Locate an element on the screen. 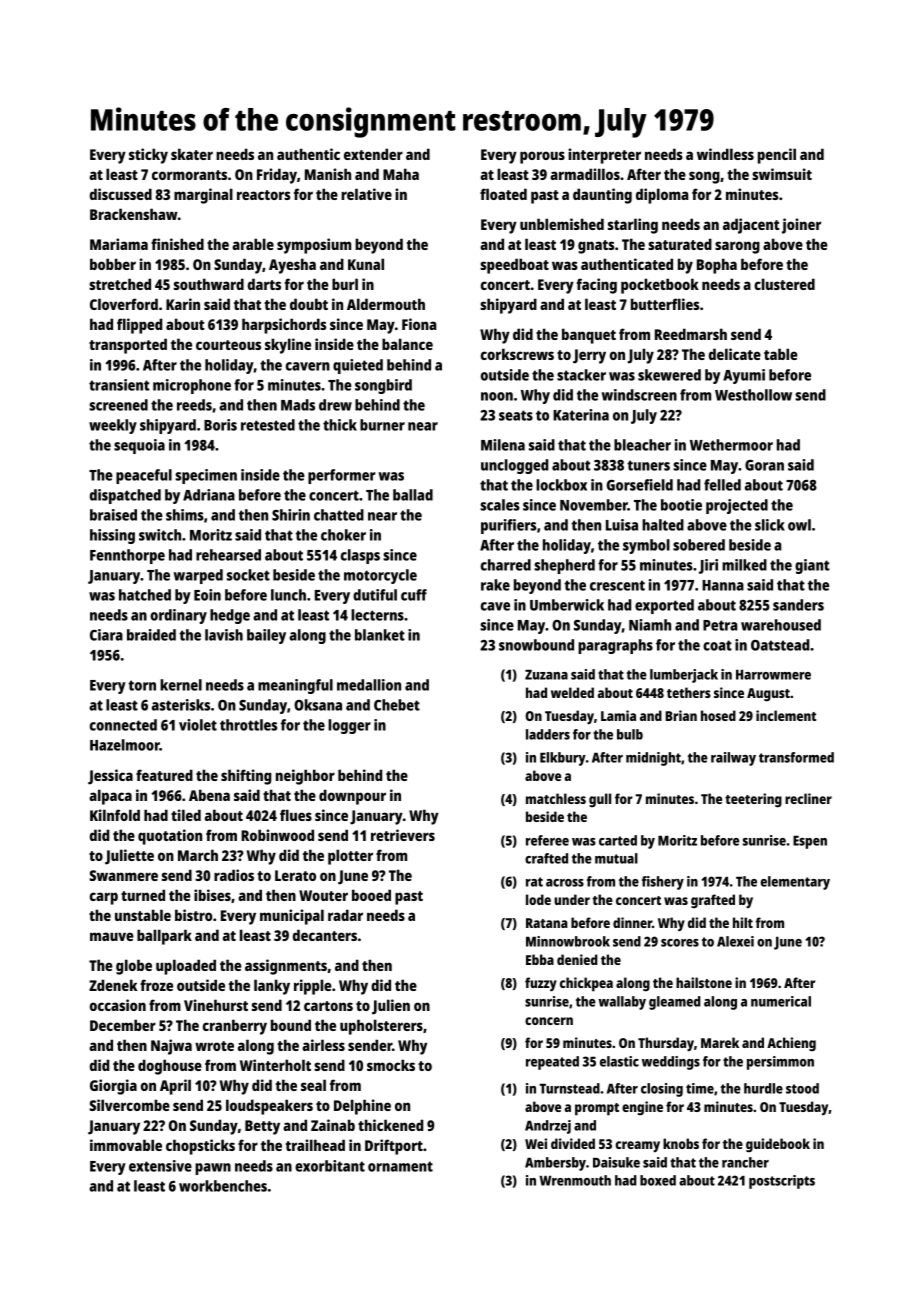 Image resolution: width=924 pixels, height=1314 pixels. sticky is located at coordinates (148, 156).
